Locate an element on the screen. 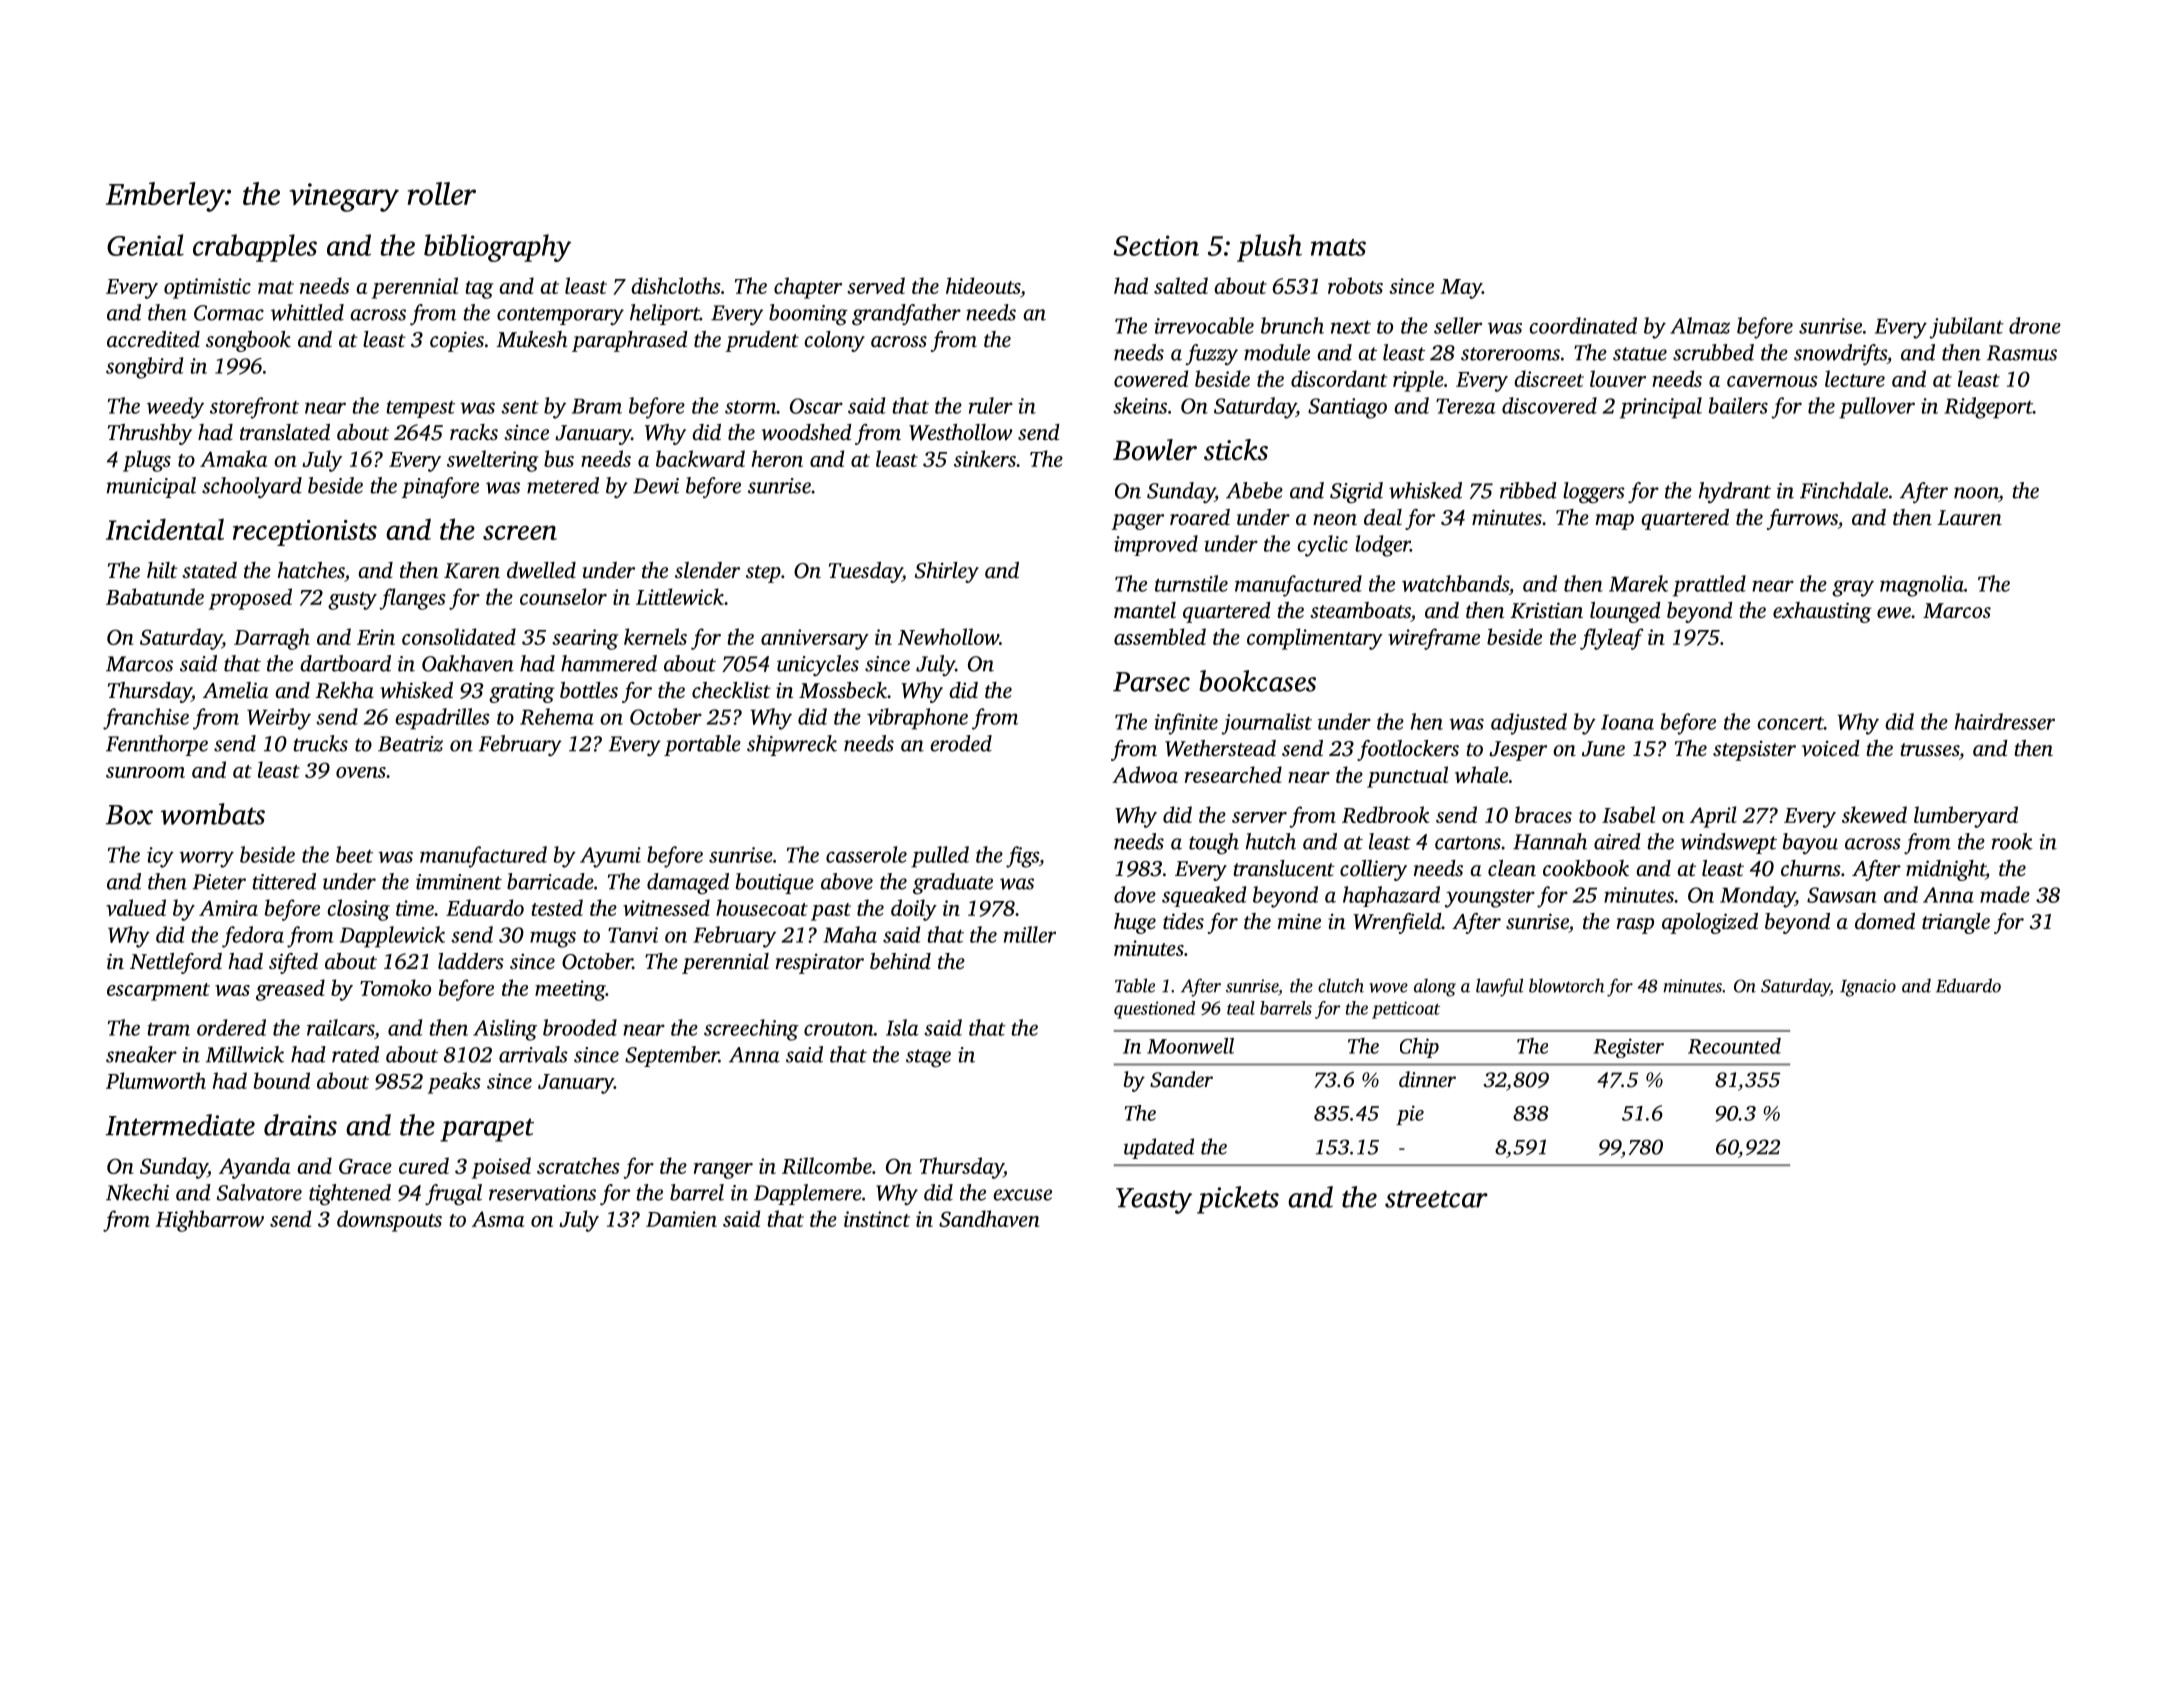 The width and height of the screenshot is (2178, 1683). apologized is located at coordinates (1710, 923).
